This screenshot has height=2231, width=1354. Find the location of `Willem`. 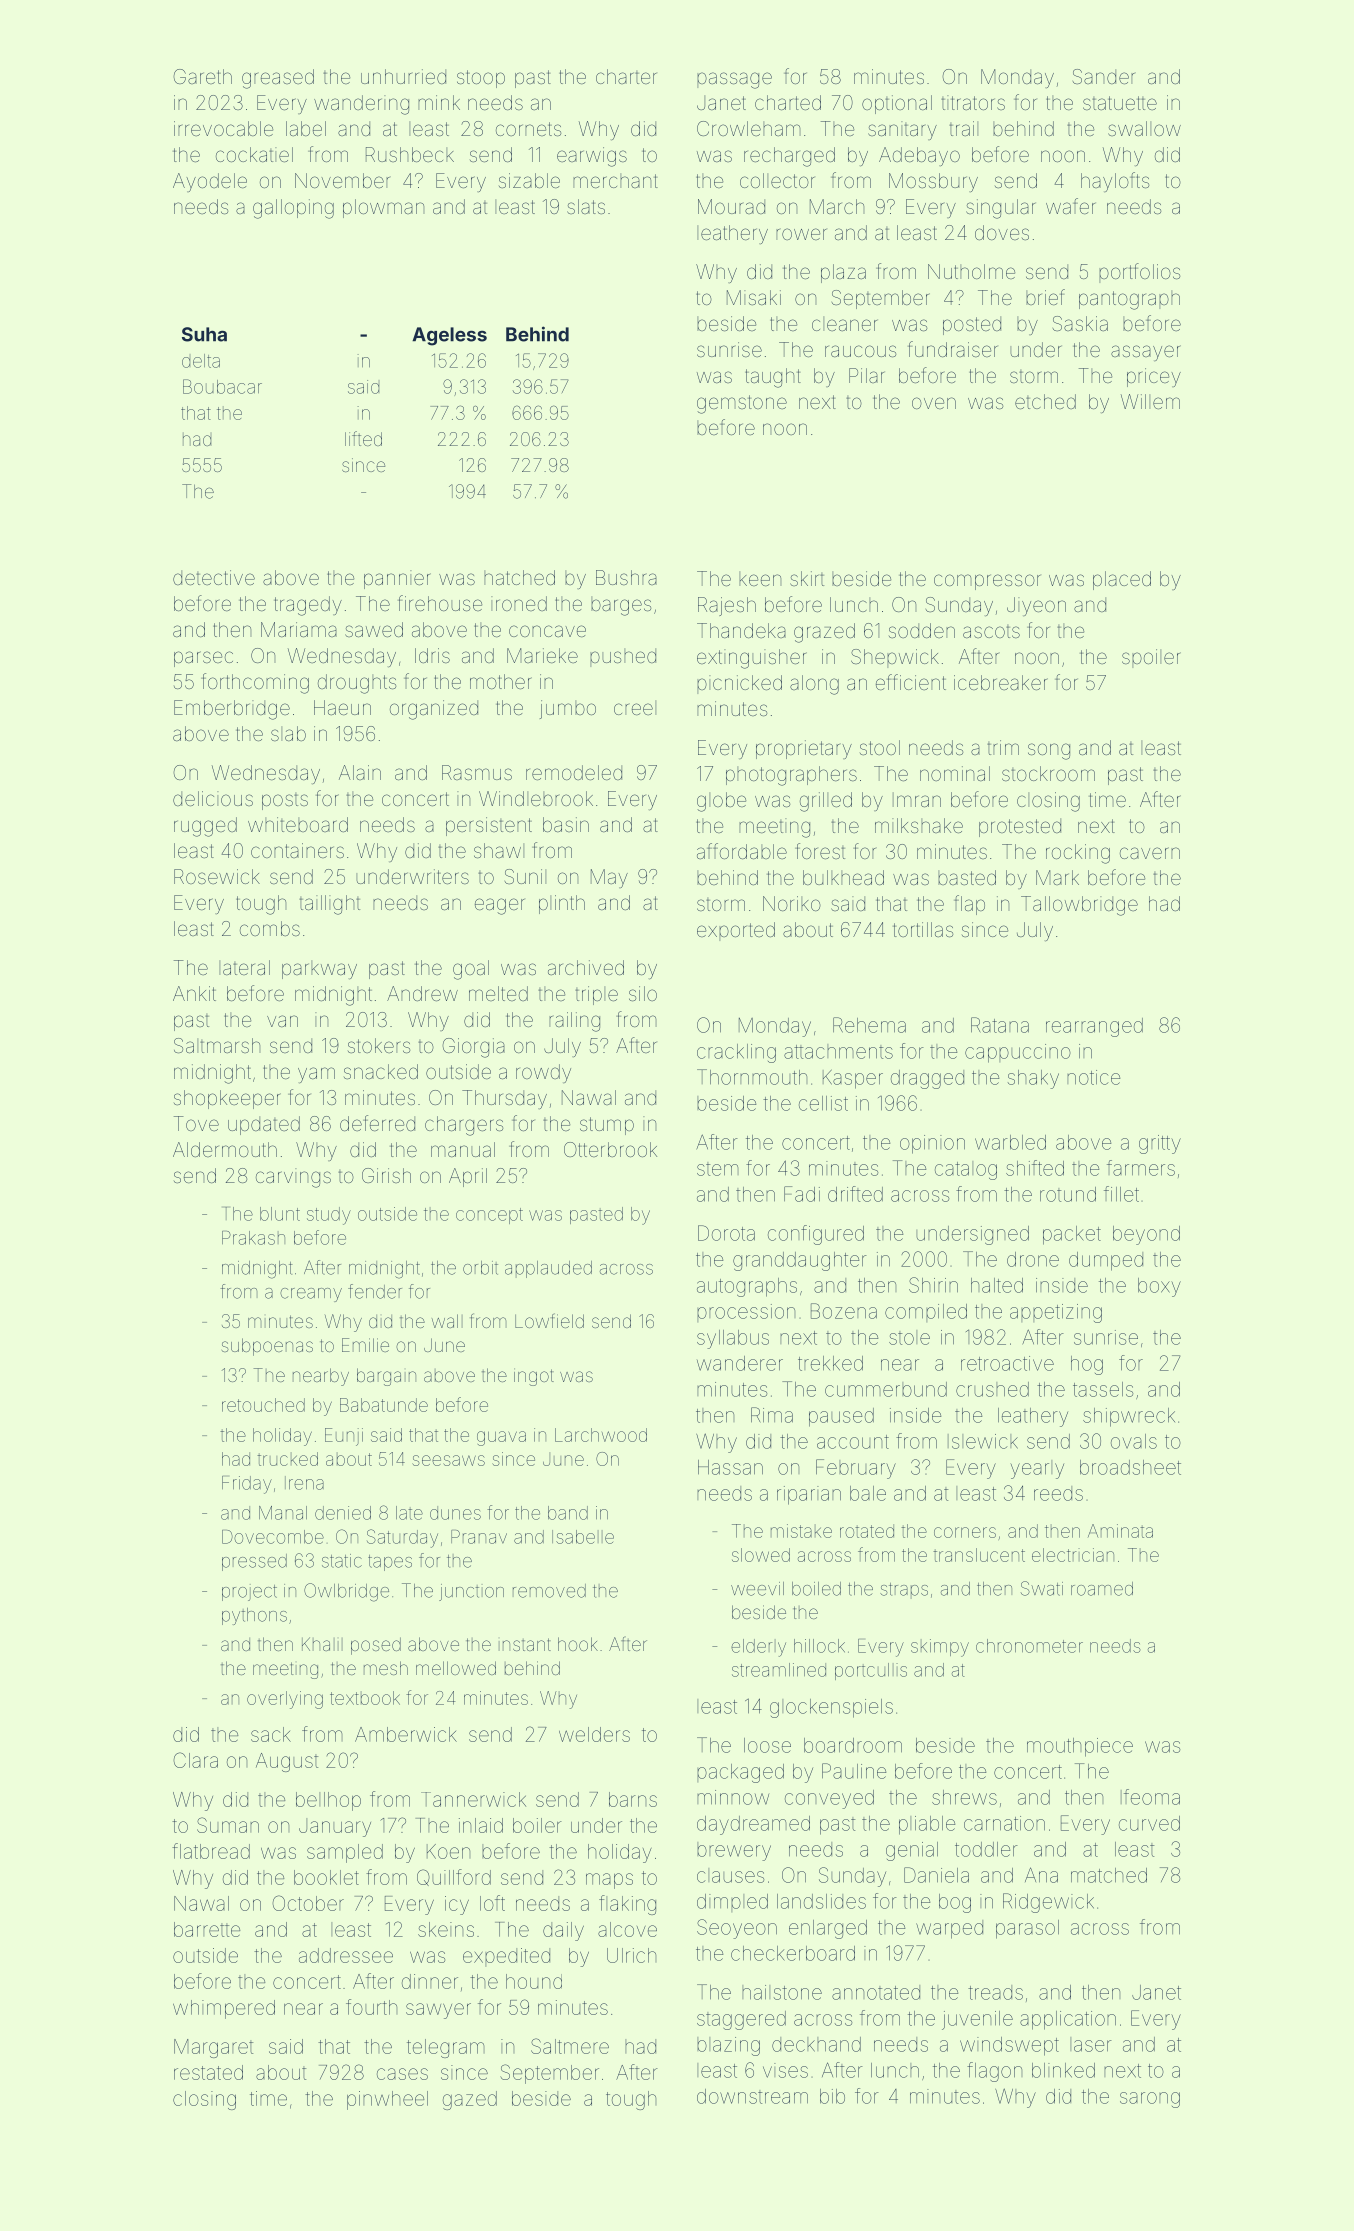

Willem is located at coordinates (1150, 401).
